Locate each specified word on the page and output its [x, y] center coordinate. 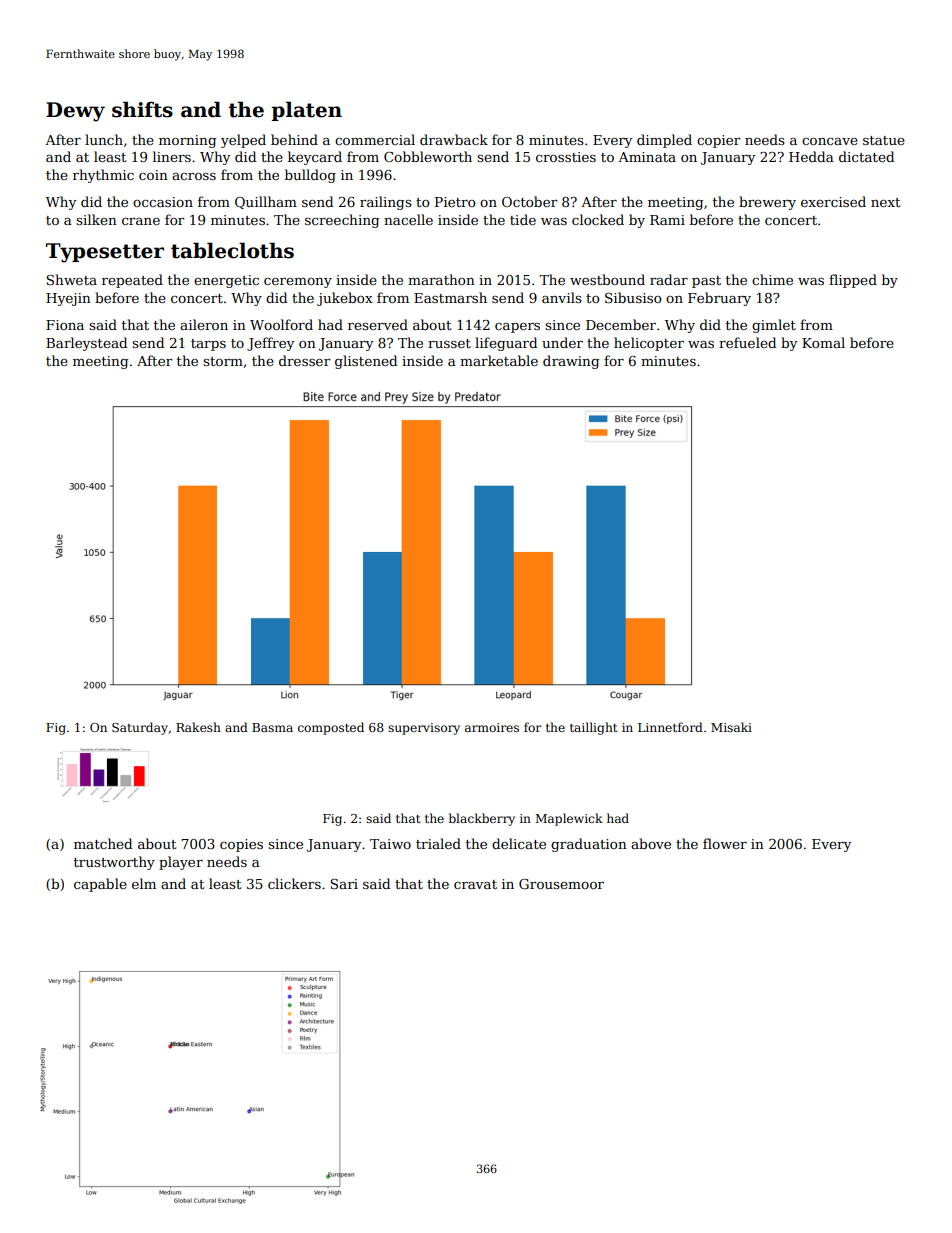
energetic [226, 281]
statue [884, 140]
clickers [294, 883]
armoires [492, 727]
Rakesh [198, 727]
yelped [243, 141]
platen [306, 111]
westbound [607, 279]
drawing [571, 362]
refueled [747, 342]
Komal [823, 342]
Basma [272, 727]
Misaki [731, 727]
